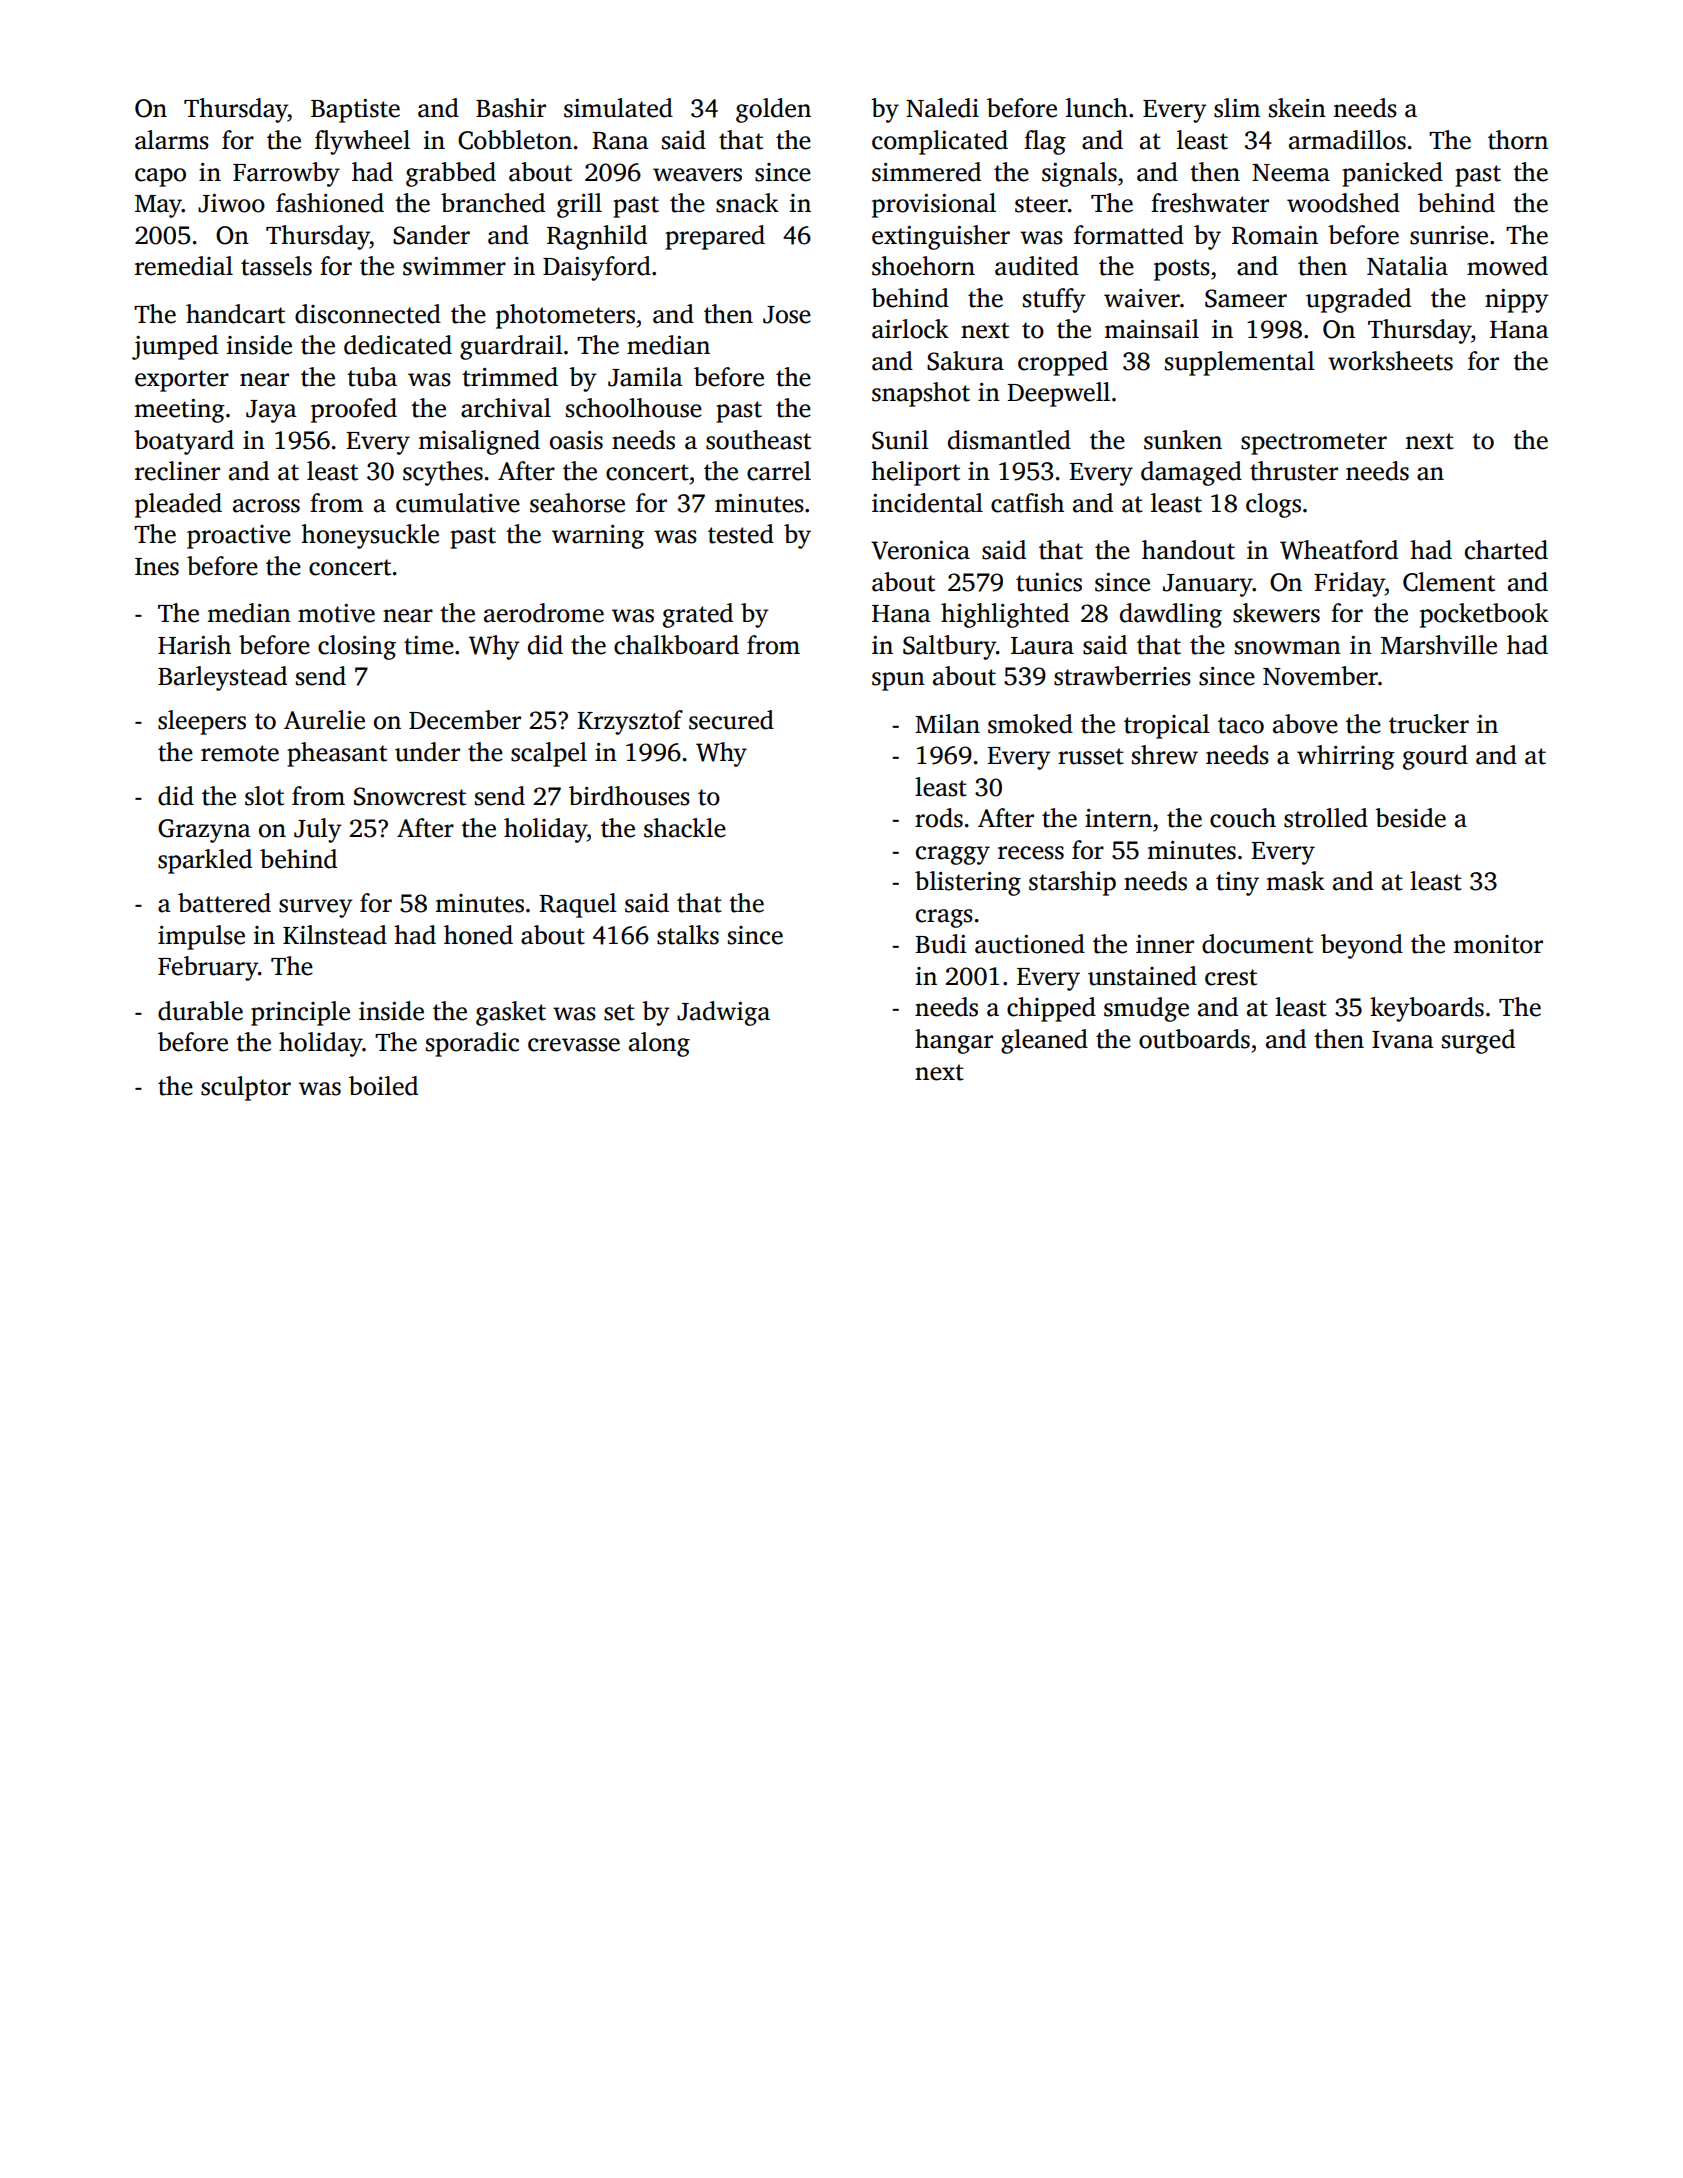 The image size is (1683, 2178). Describe the element at coordinates (355, 111) in the page. I see `Baptiste` at that location.
